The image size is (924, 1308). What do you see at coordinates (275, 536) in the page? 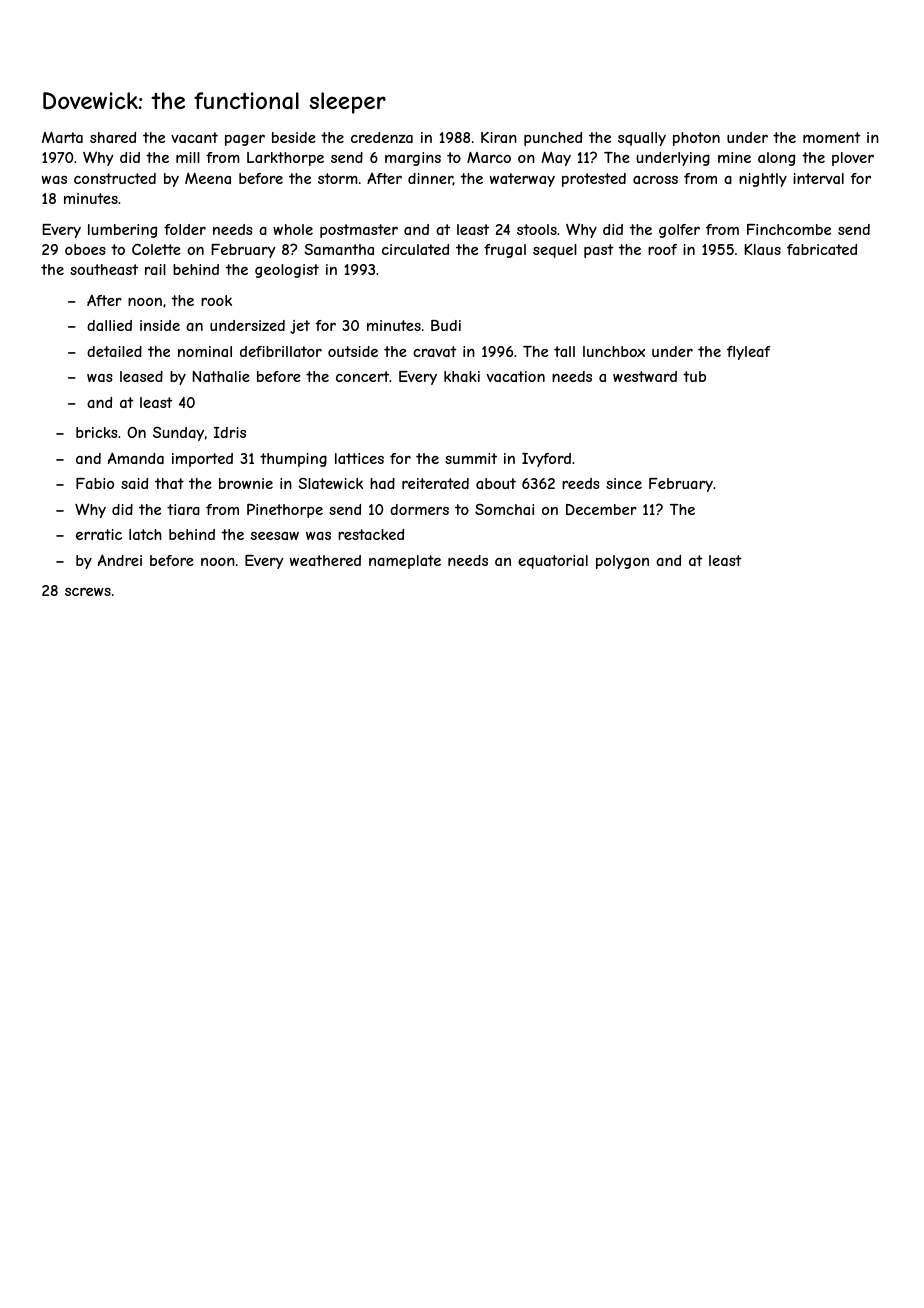
I see `seesaw` at bounding box center [275, 536].
